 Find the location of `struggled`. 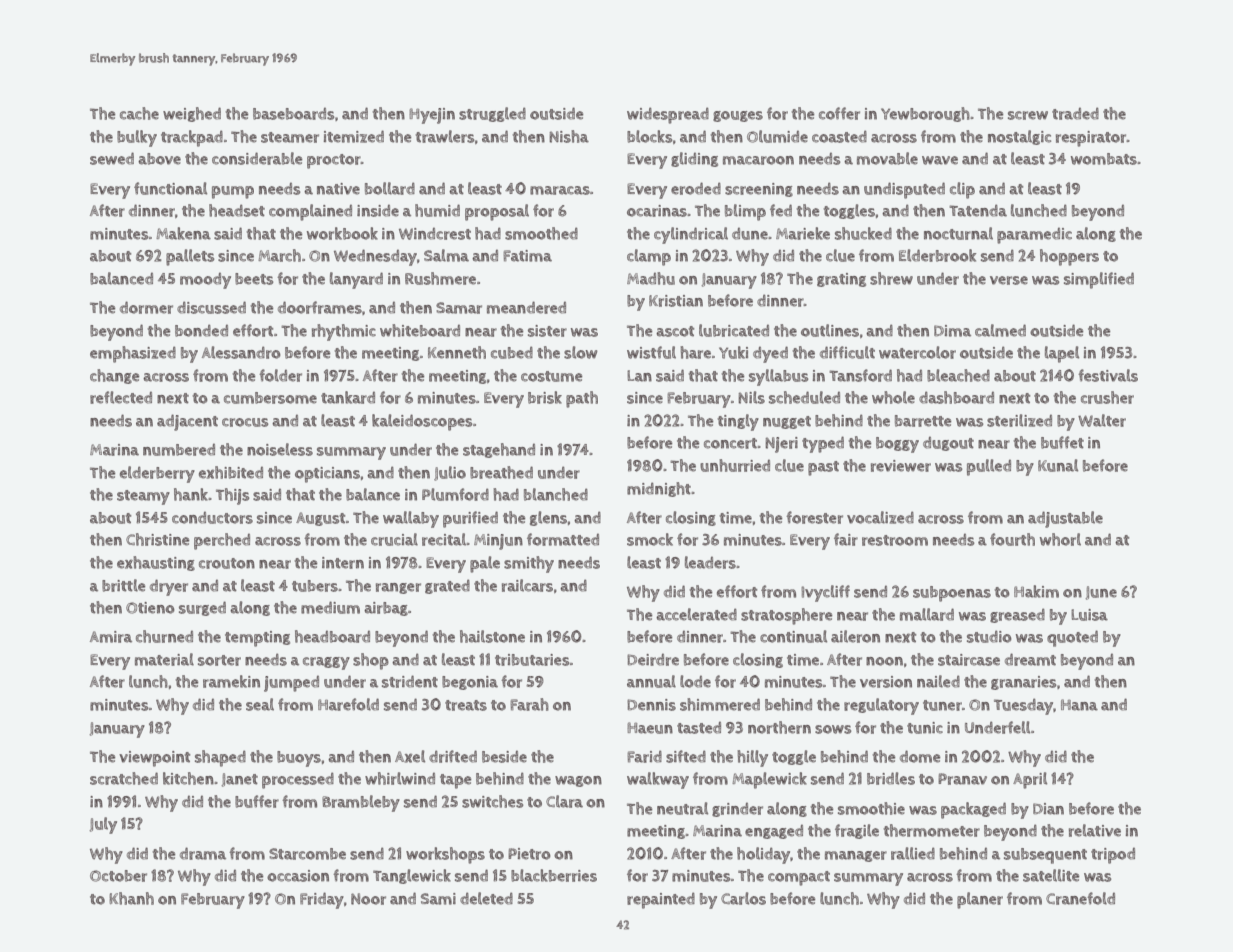

struggled is located at coordinates (492, 114).
